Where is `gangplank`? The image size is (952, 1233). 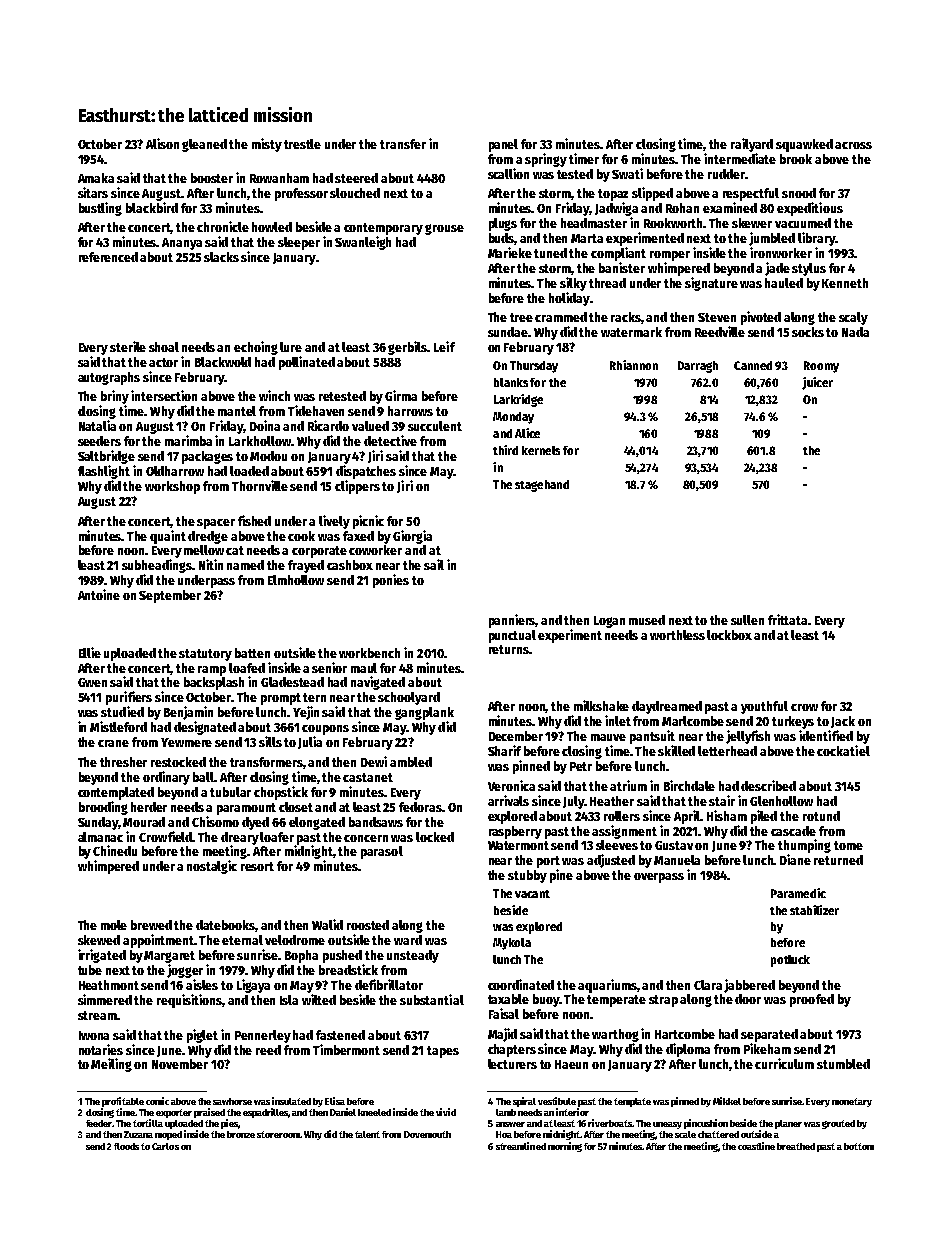 gangplank is located at coordinates (424, 713).
